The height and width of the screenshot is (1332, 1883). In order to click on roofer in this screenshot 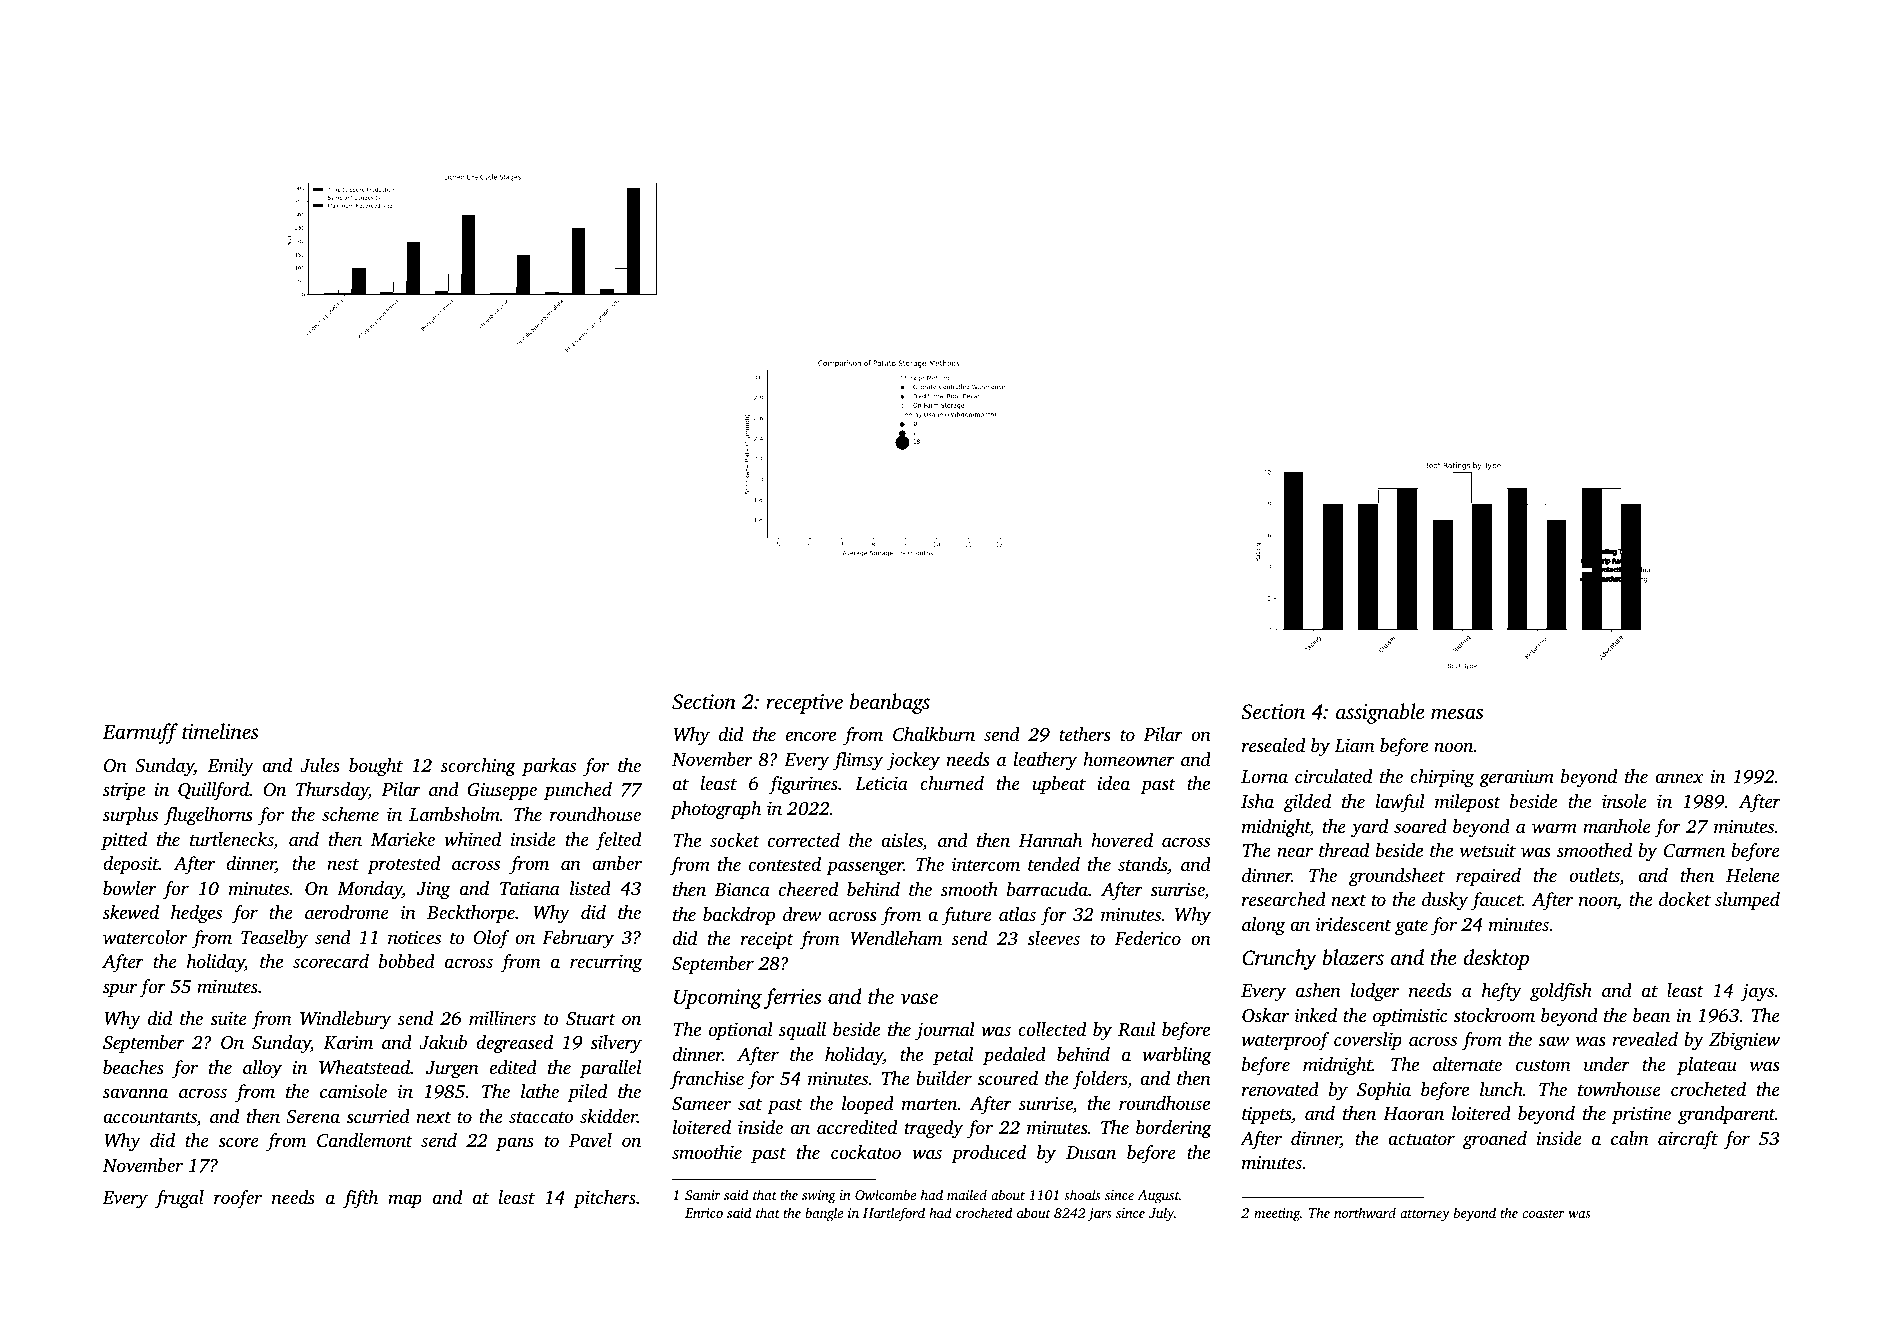, I will do `click(238, 1199)`.
